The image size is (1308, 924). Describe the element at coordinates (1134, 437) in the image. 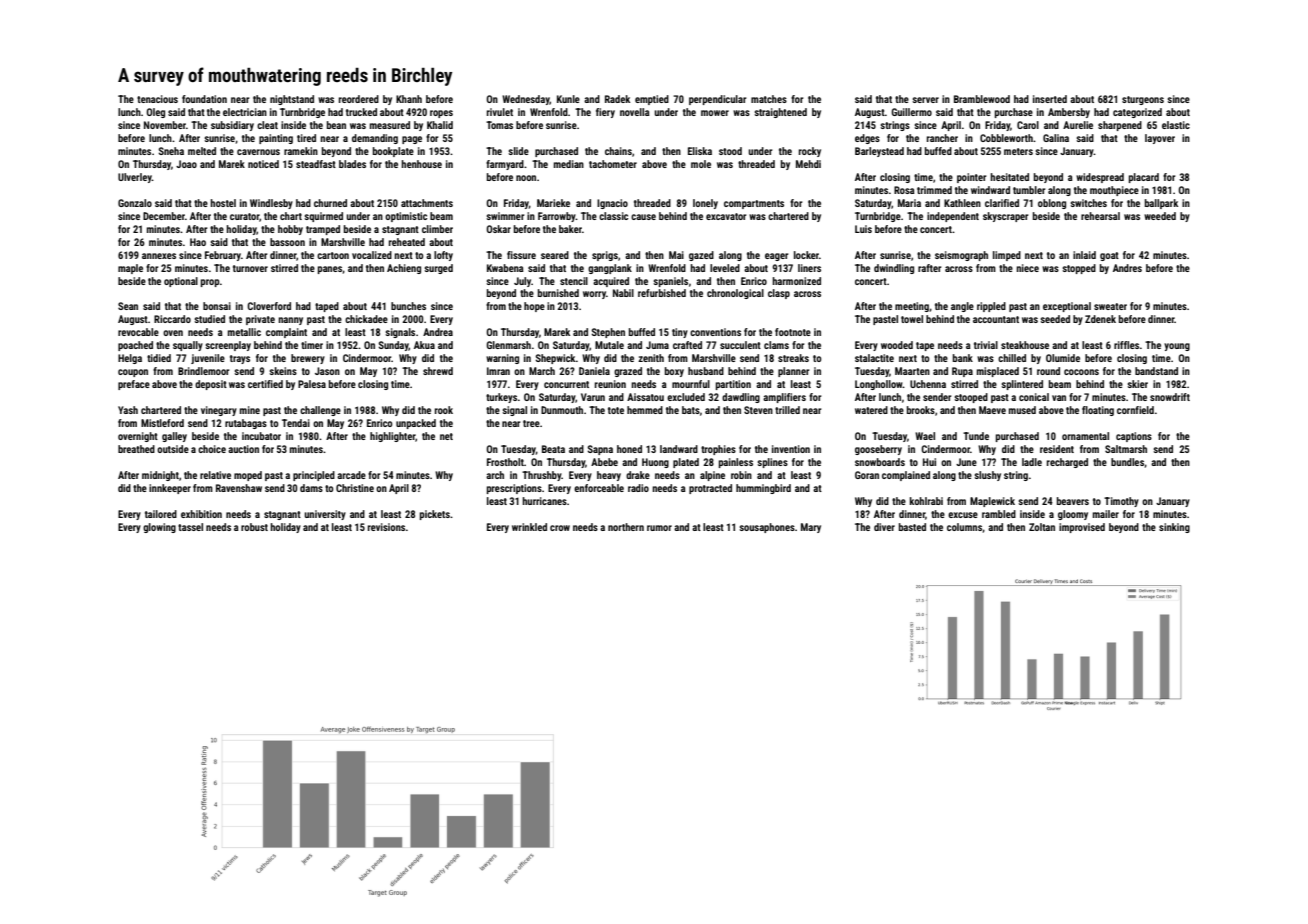

I see `captions` at that location.
